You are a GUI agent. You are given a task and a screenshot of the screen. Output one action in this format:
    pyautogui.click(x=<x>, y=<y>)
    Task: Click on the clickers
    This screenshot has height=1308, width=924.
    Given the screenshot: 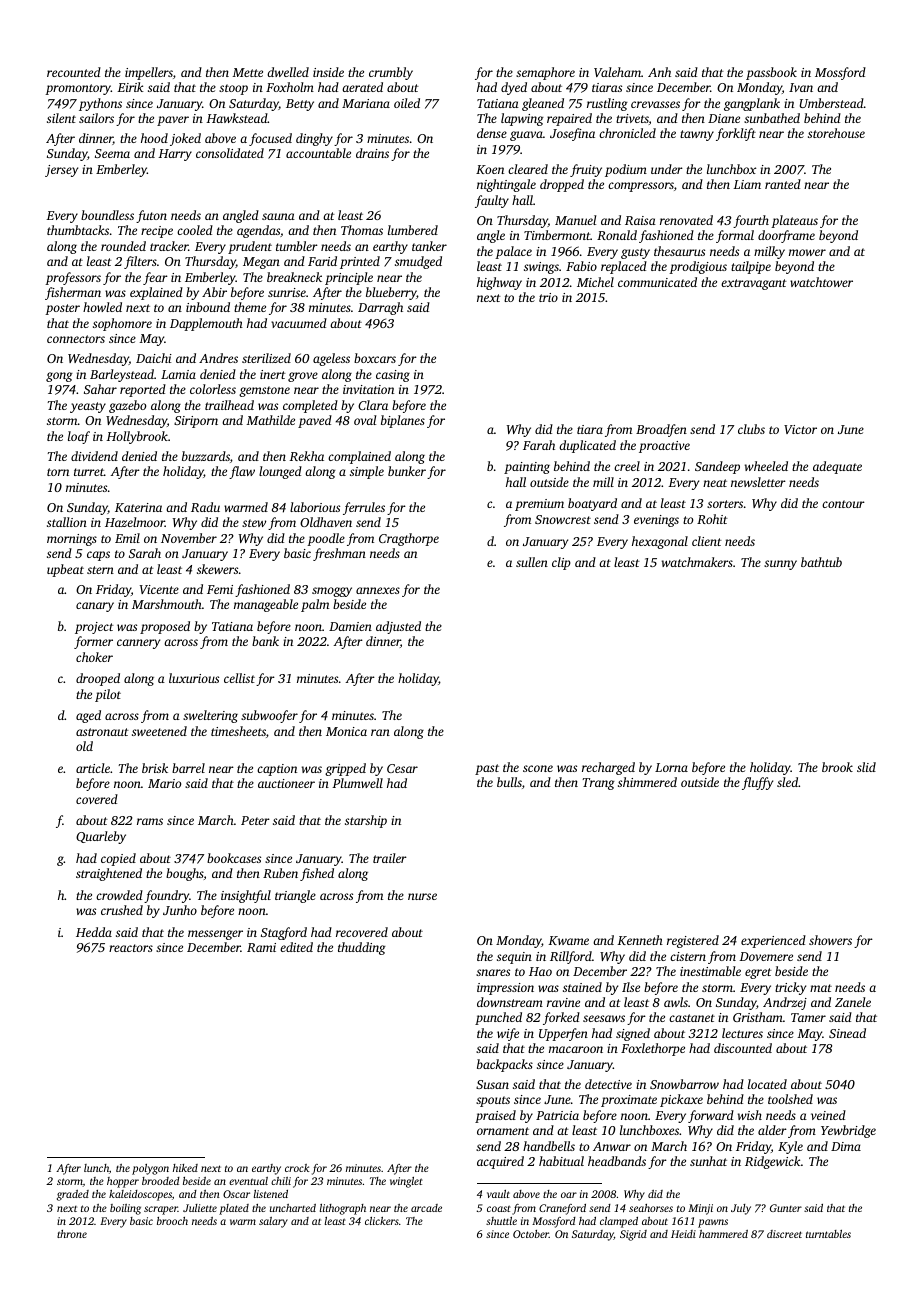 What is the action you would take?
    pyautogui.click(x=382, y=1221)
